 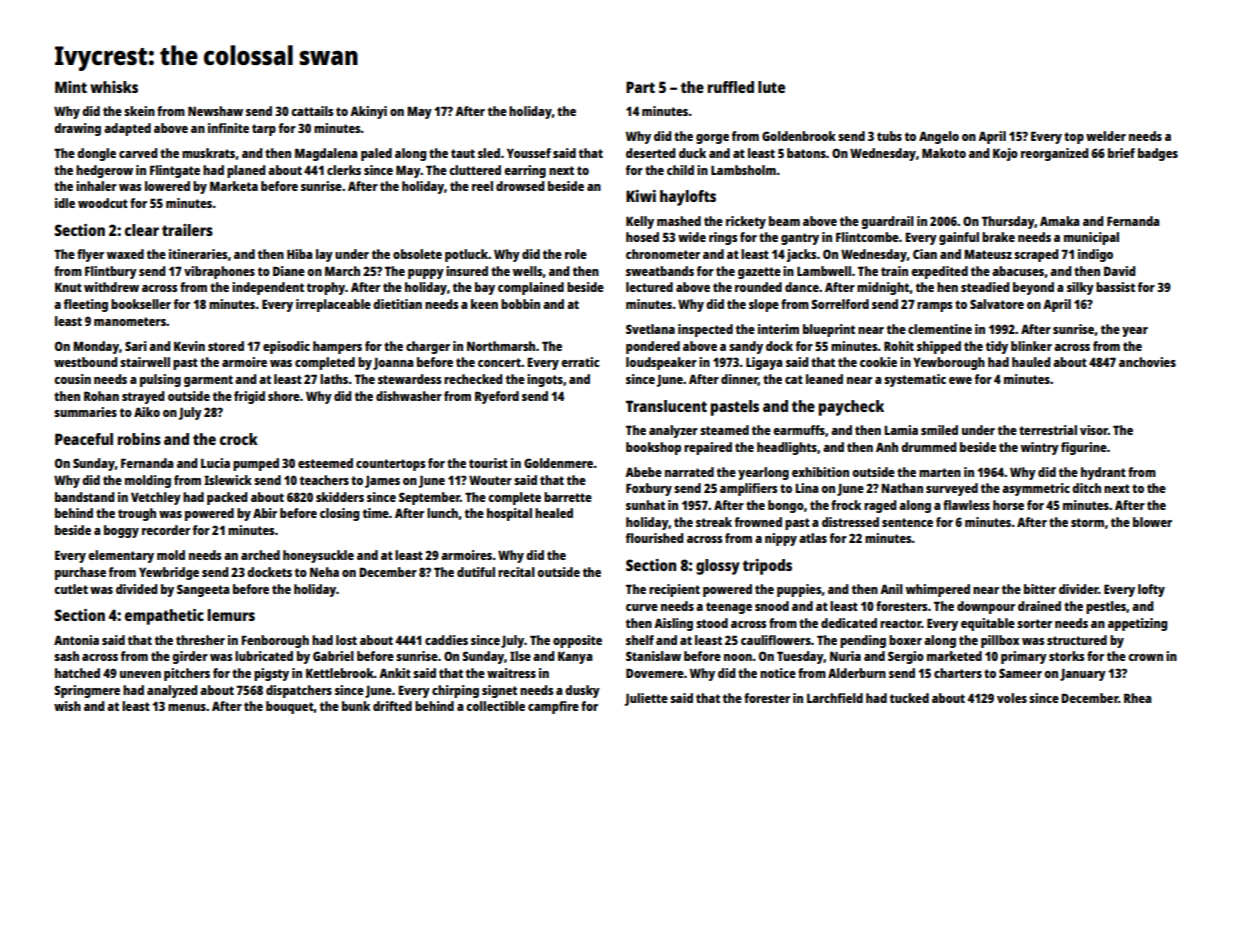 What do you see at coordinates (654, 538) in the image?
I see `flourished` at bounding box center [654, 538].
